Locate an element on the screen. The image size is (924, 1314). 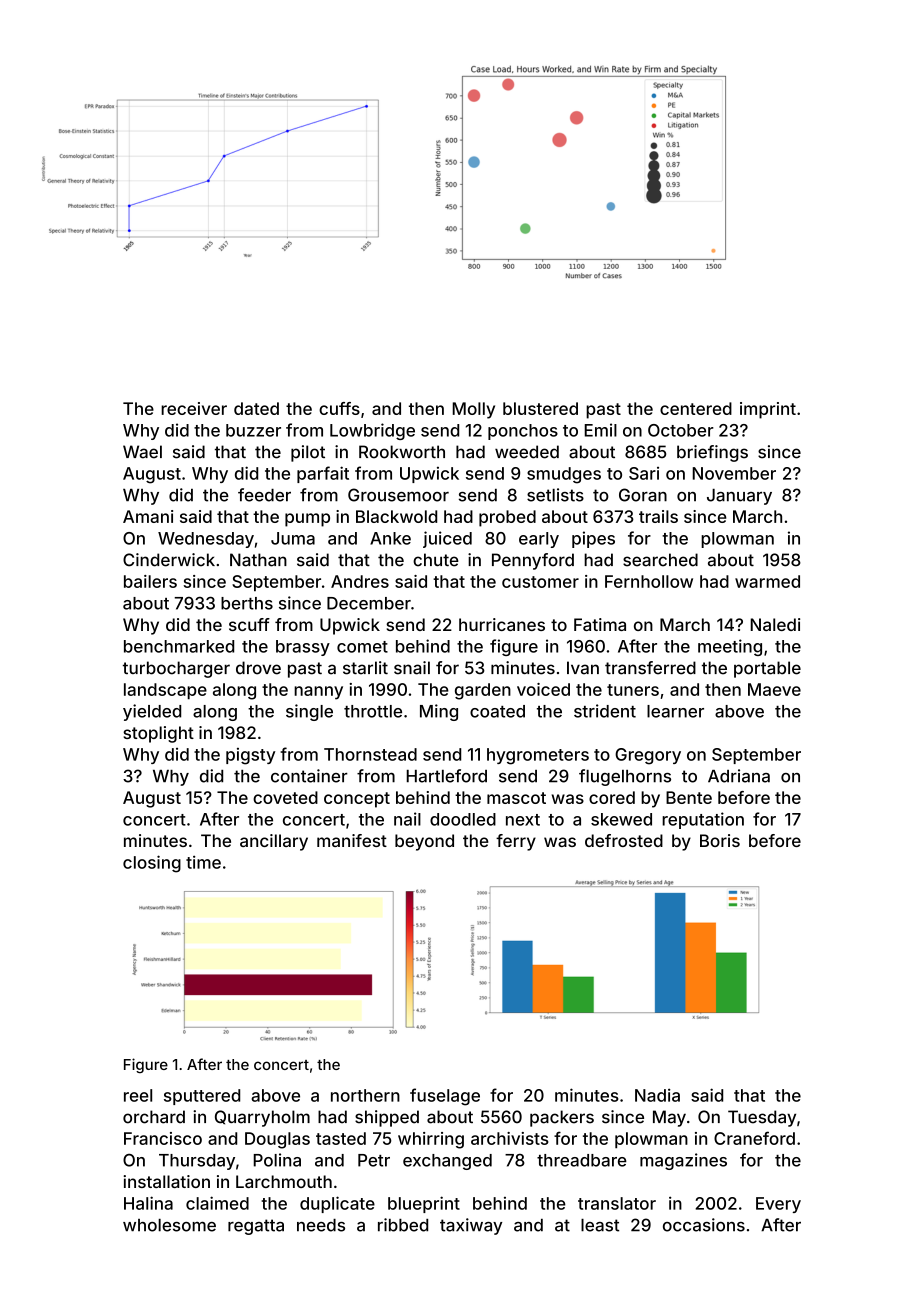
dated is located at coordinates (256, 408).
